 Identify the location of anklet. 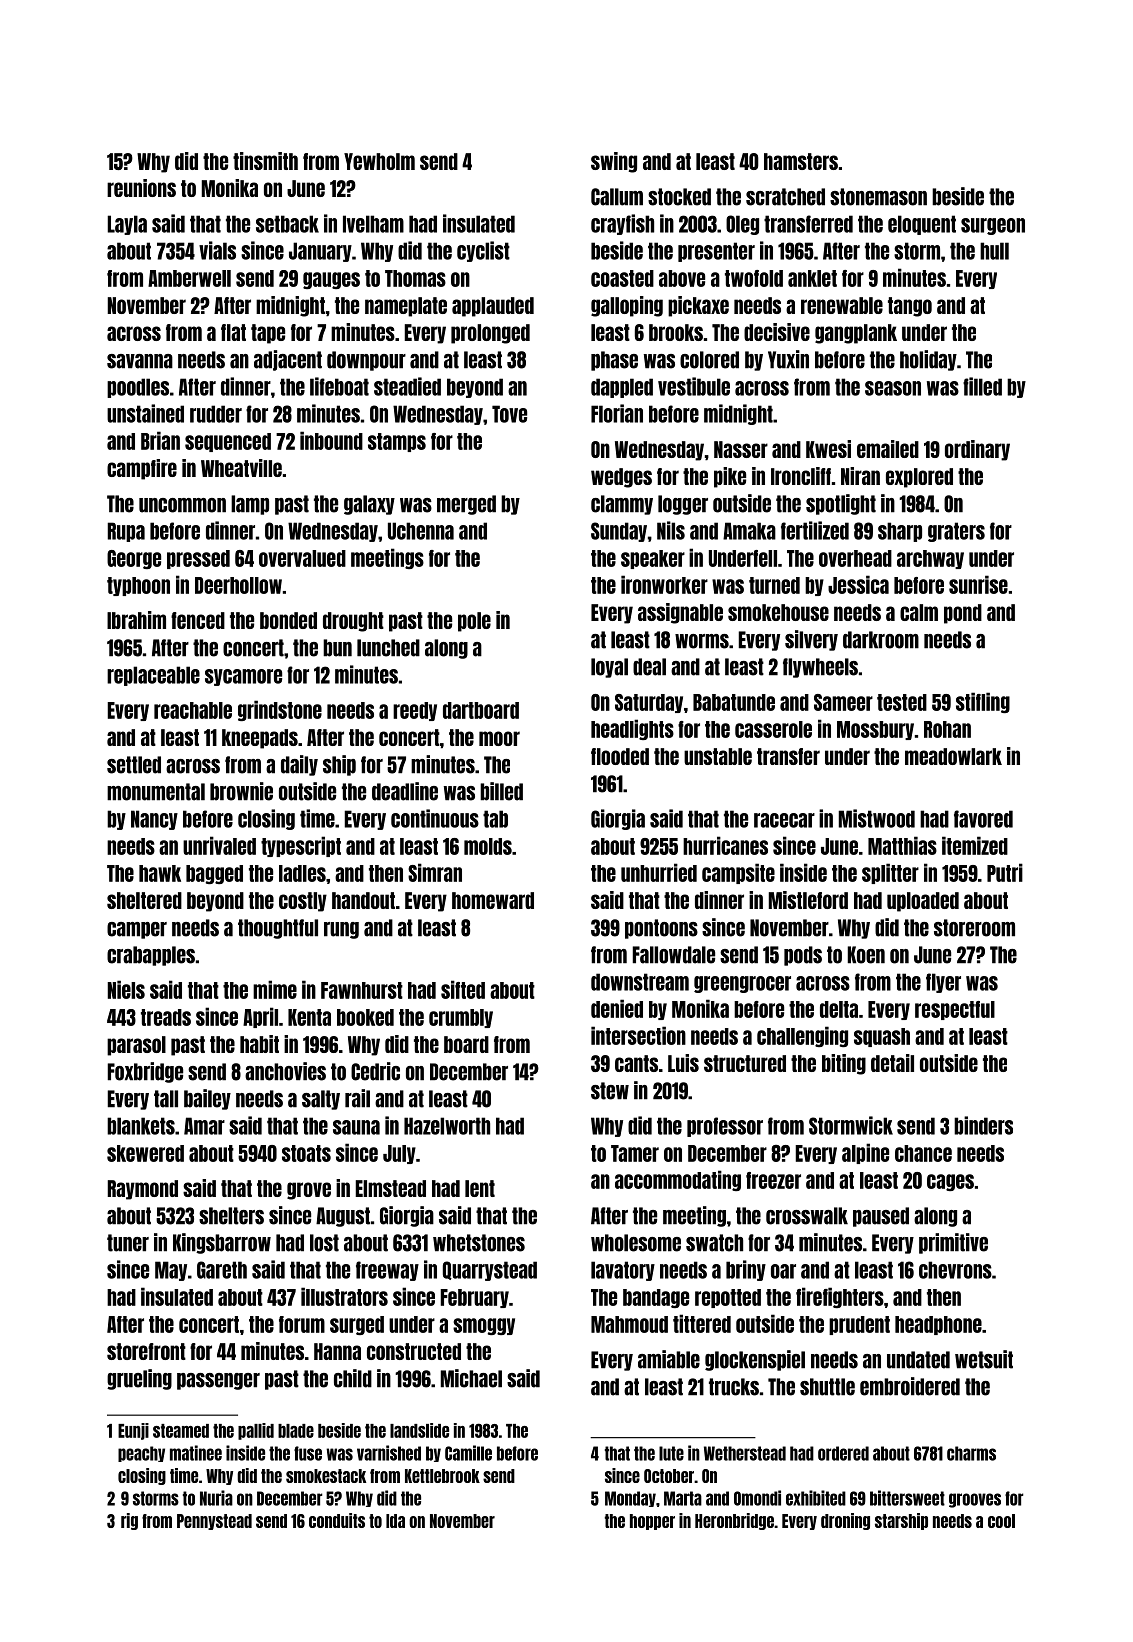
(812, 278).
